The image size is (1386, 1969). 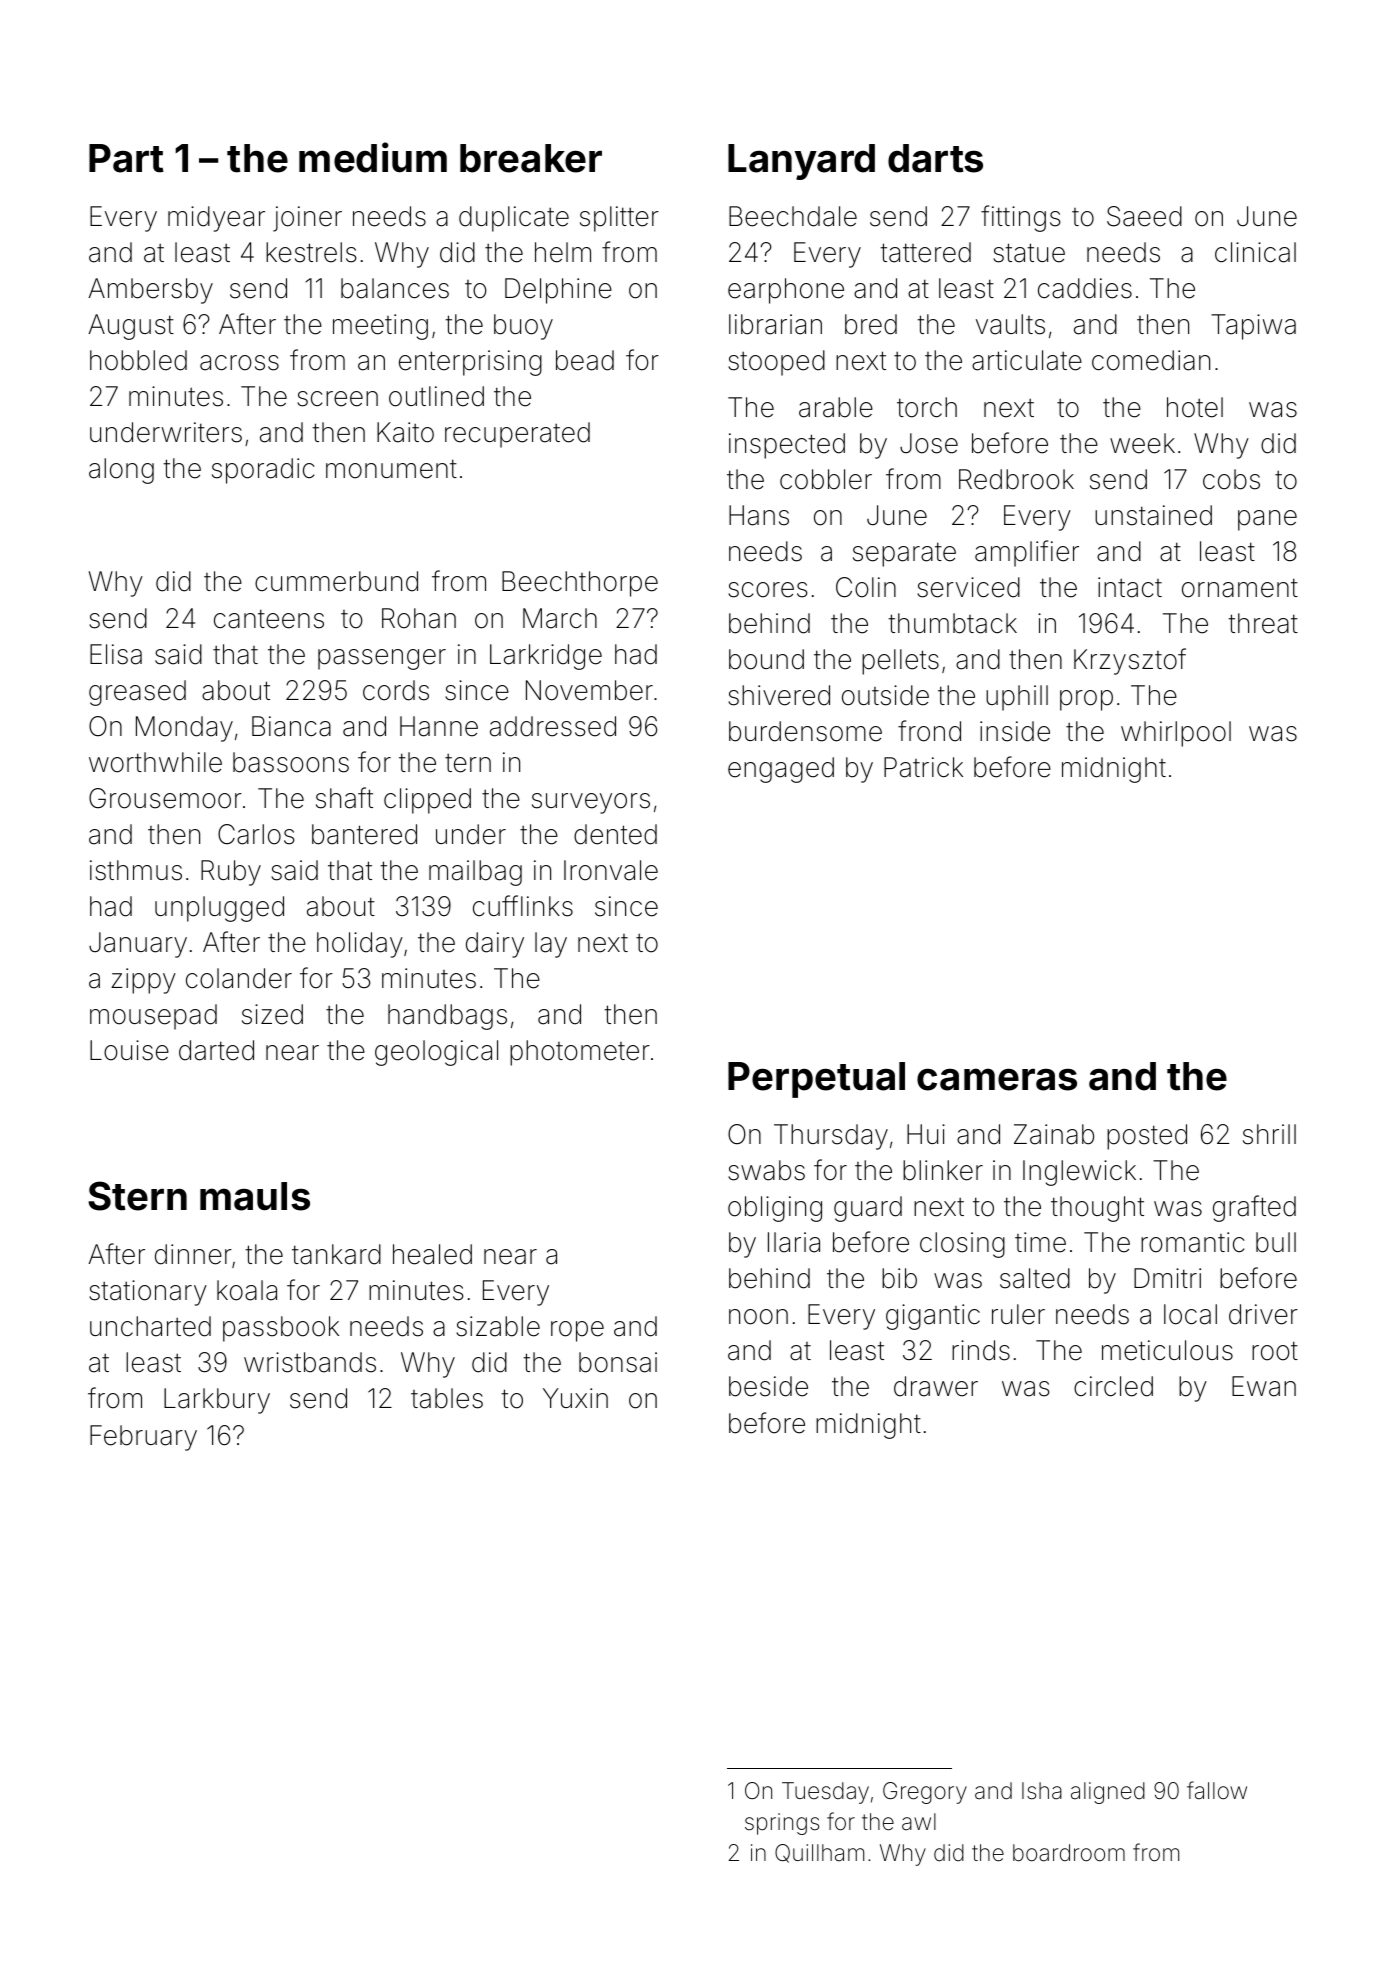 What do you see at coordinates (1269, 1134) in the screenshot?
I see `shrill` at bounding box center [1269, 1134].
